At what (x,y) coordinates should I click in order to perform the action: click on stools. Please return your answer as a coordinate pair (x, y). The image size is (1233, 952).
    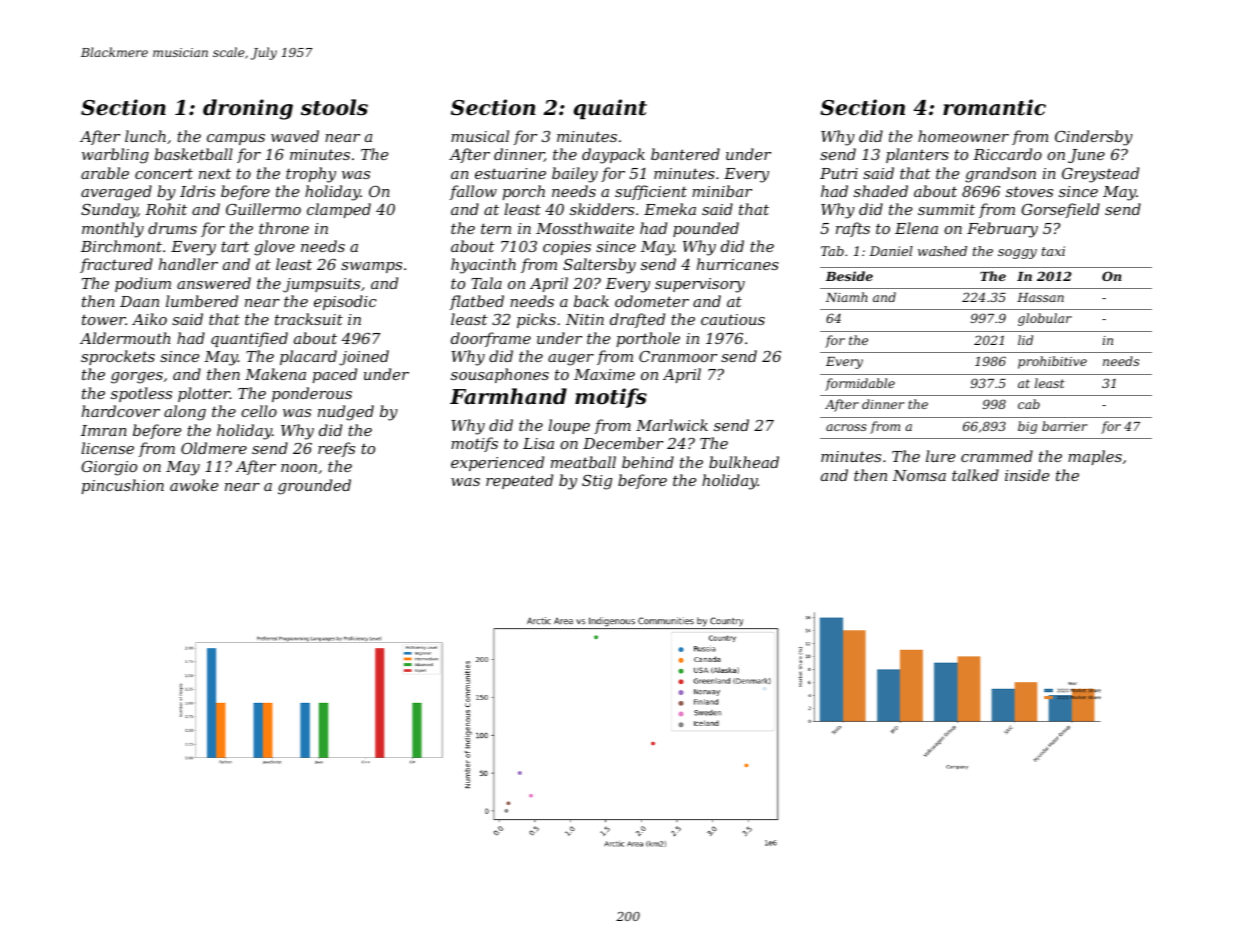
    Looking at the image, I should click on (334, 107).
